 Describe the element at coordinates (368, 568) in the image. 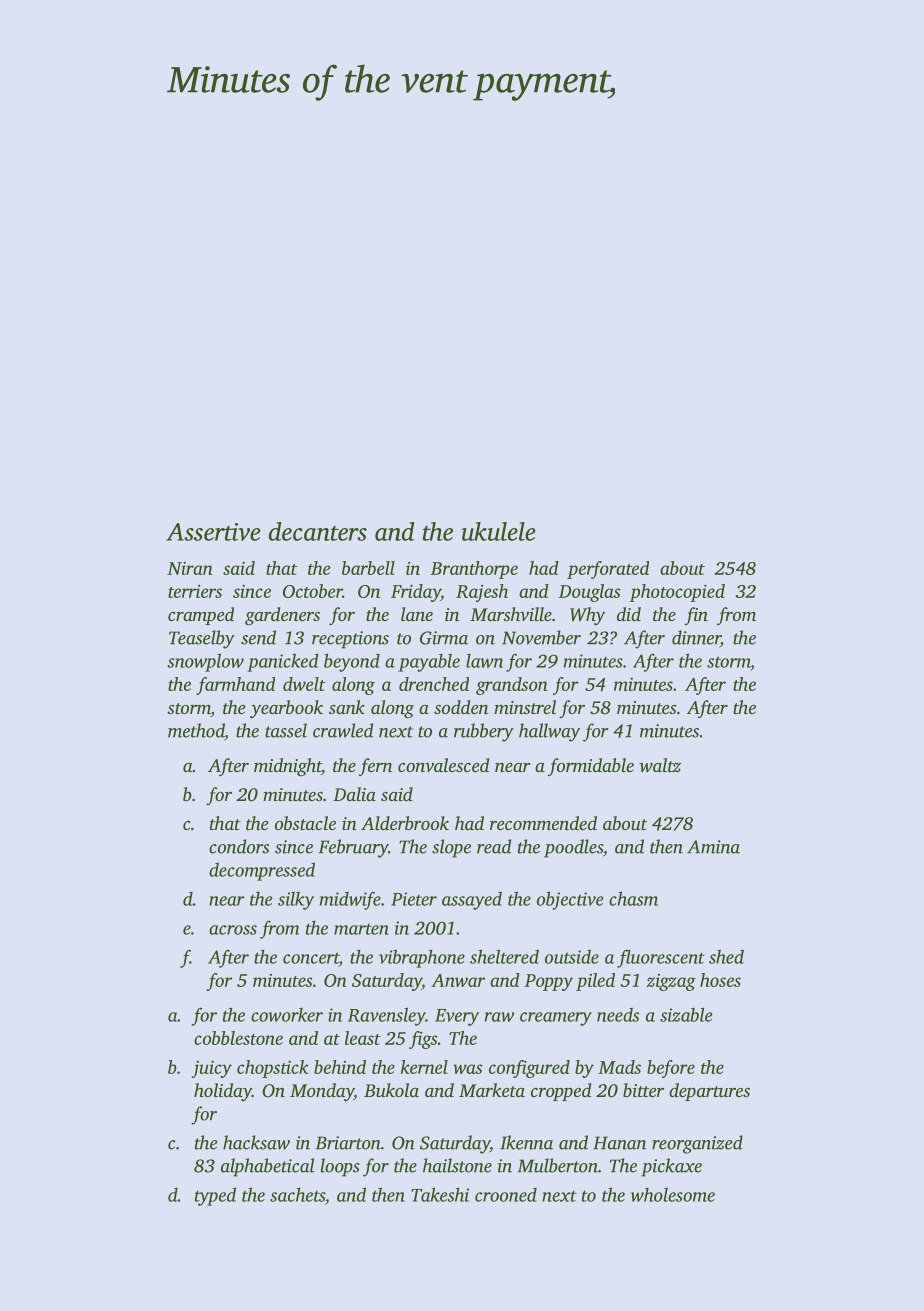

I see `barbell` at that location.
